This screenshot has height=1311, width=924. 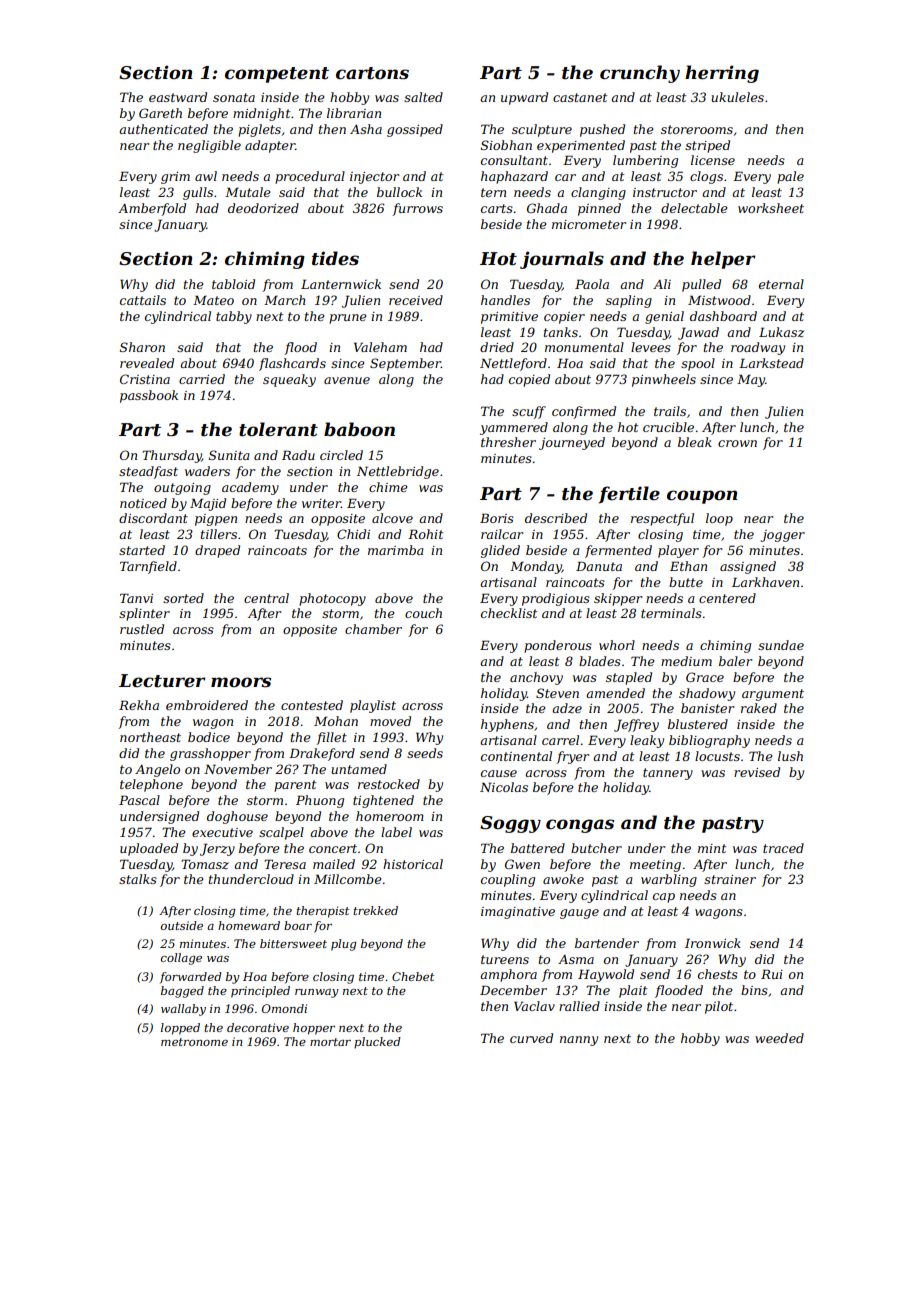 What do you see at coordinates (722, 74) in the screenshot?
I see `herring` at bounding box center [722, 74].
